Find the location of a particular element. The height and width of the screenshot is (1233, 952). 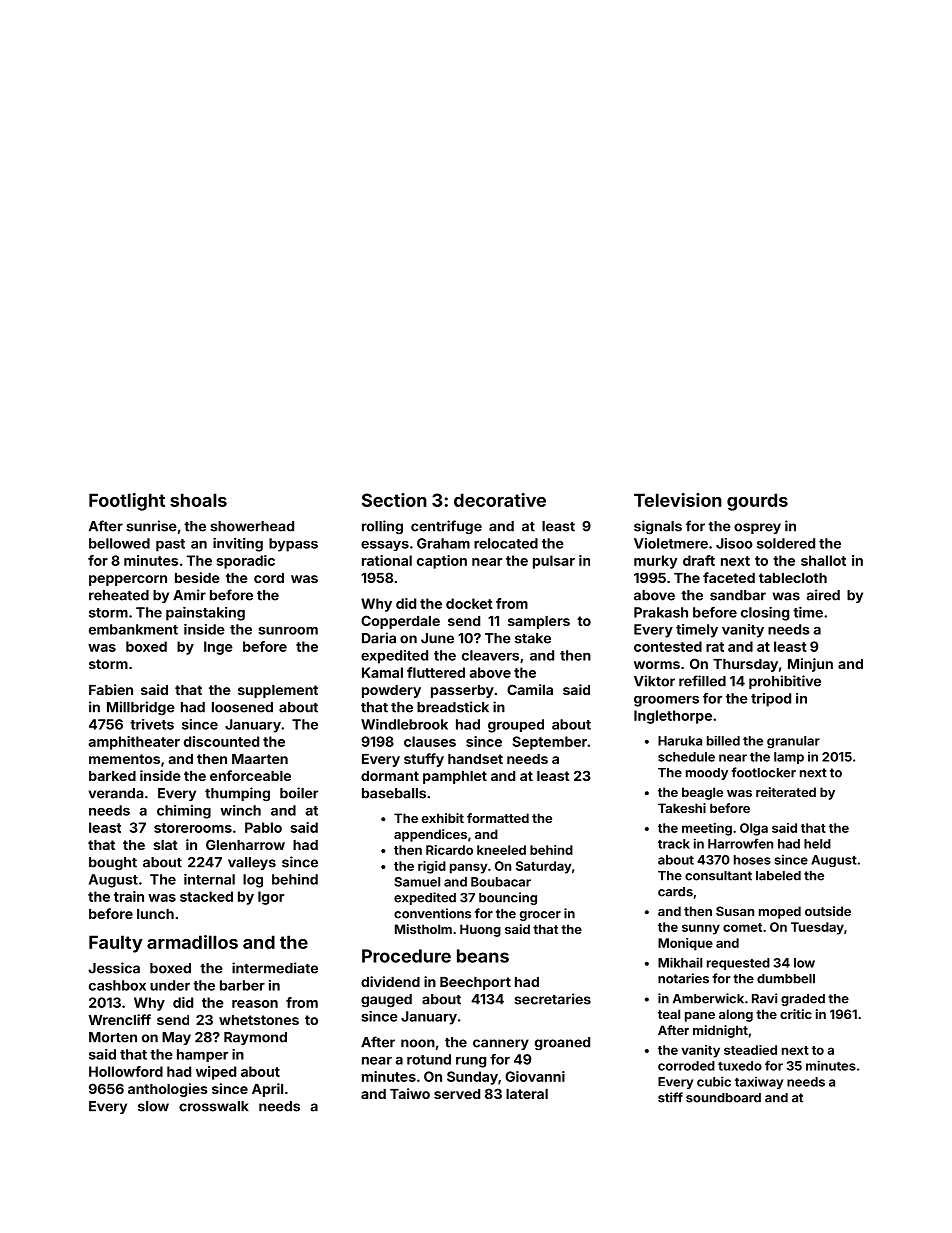

groaned is located at coordinates (562, 1044).
